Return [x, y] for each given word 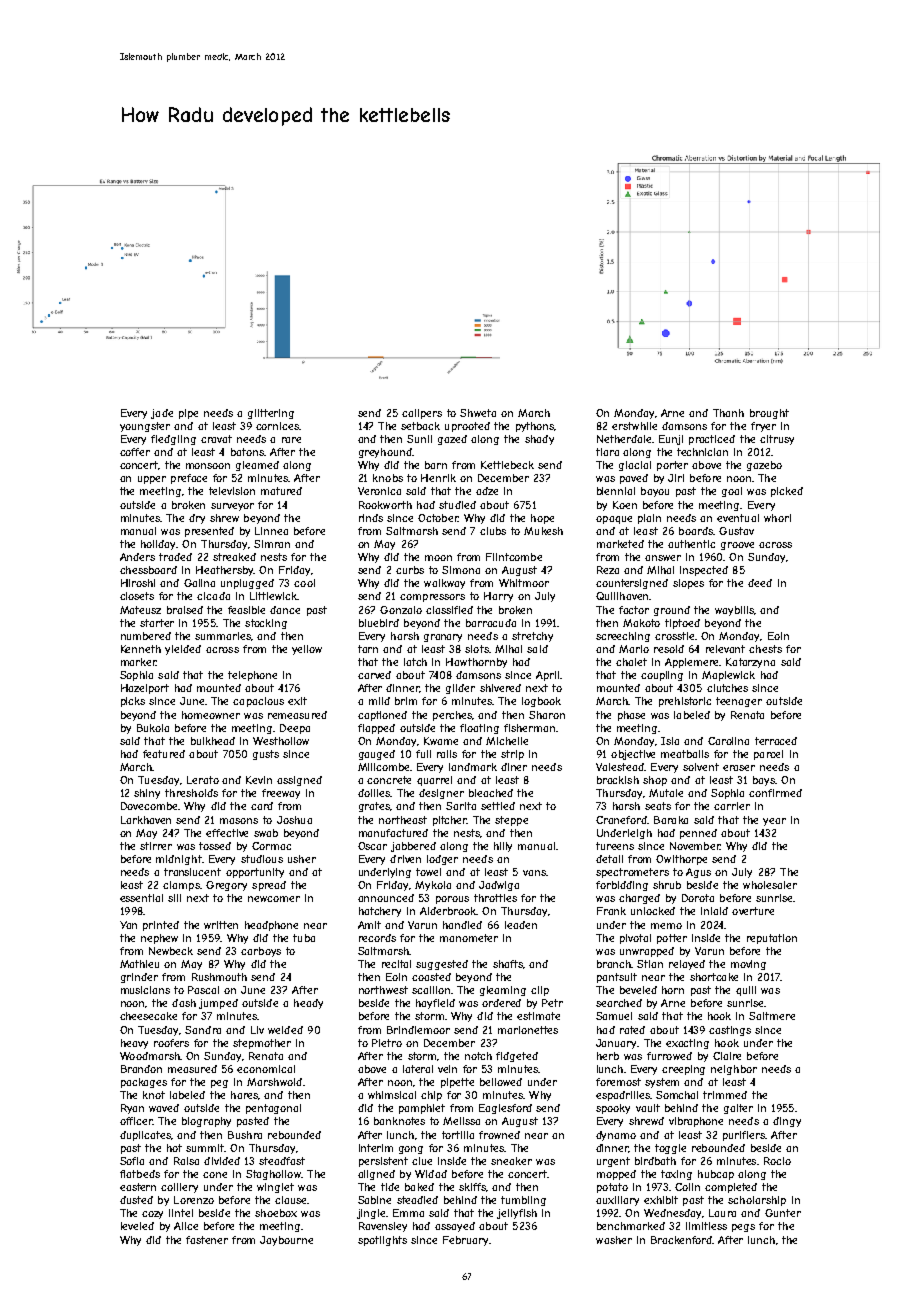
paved [634, 479]
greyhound [385, 453]
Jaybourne [286, 1241]
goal [732, 492]
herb [608, 1056]
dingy [787, 1122]
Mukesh [543, 531]
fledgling [173, 440]
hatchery [380, 912]
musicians [145, 990]
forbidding [622, 886]
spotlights [382, 1241]
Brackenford [681, 1240]
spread [269, 886]
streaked [234, 557]
